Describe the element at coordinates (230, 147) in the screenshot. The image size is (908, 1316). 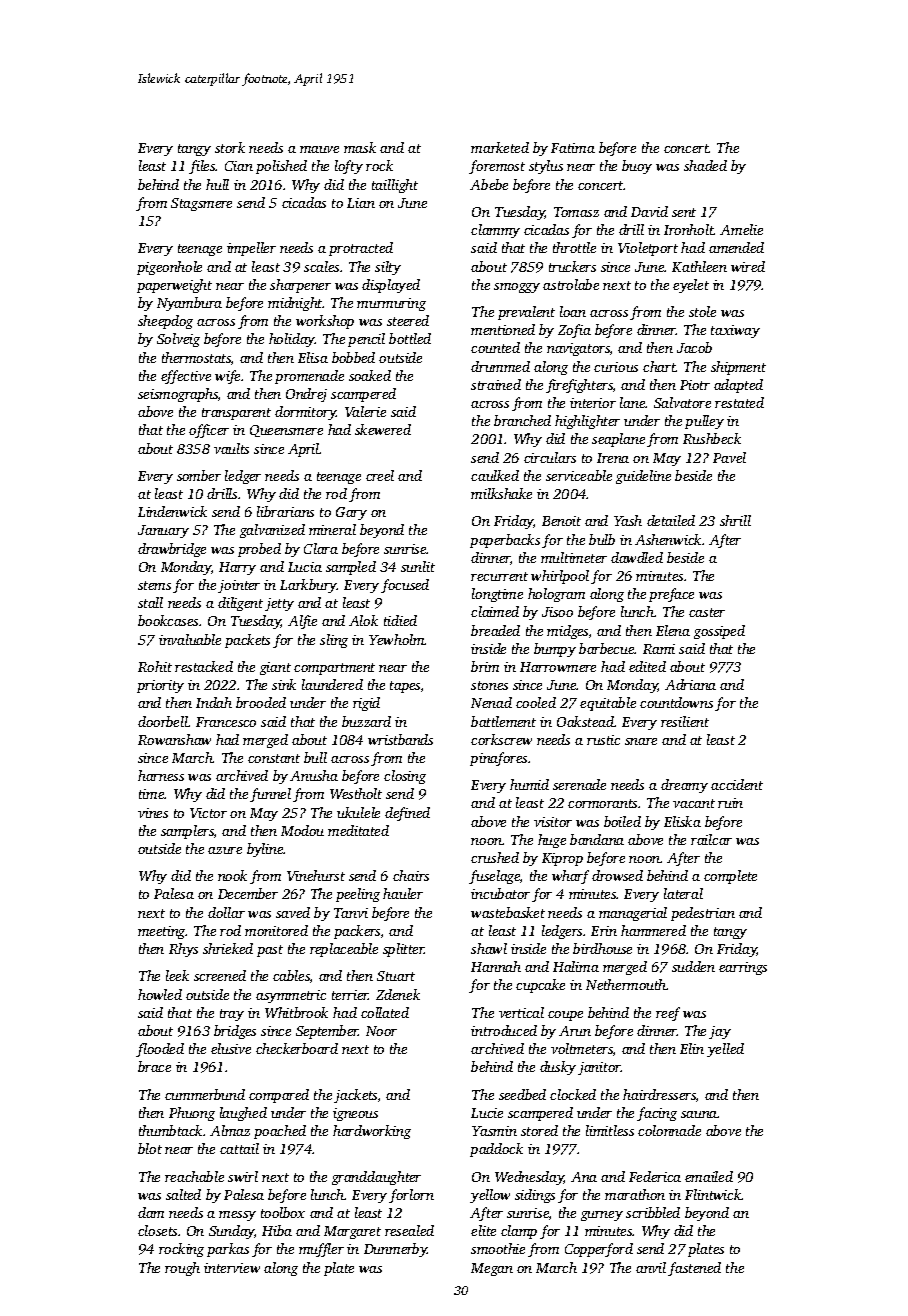
I see `stork` at that location.
